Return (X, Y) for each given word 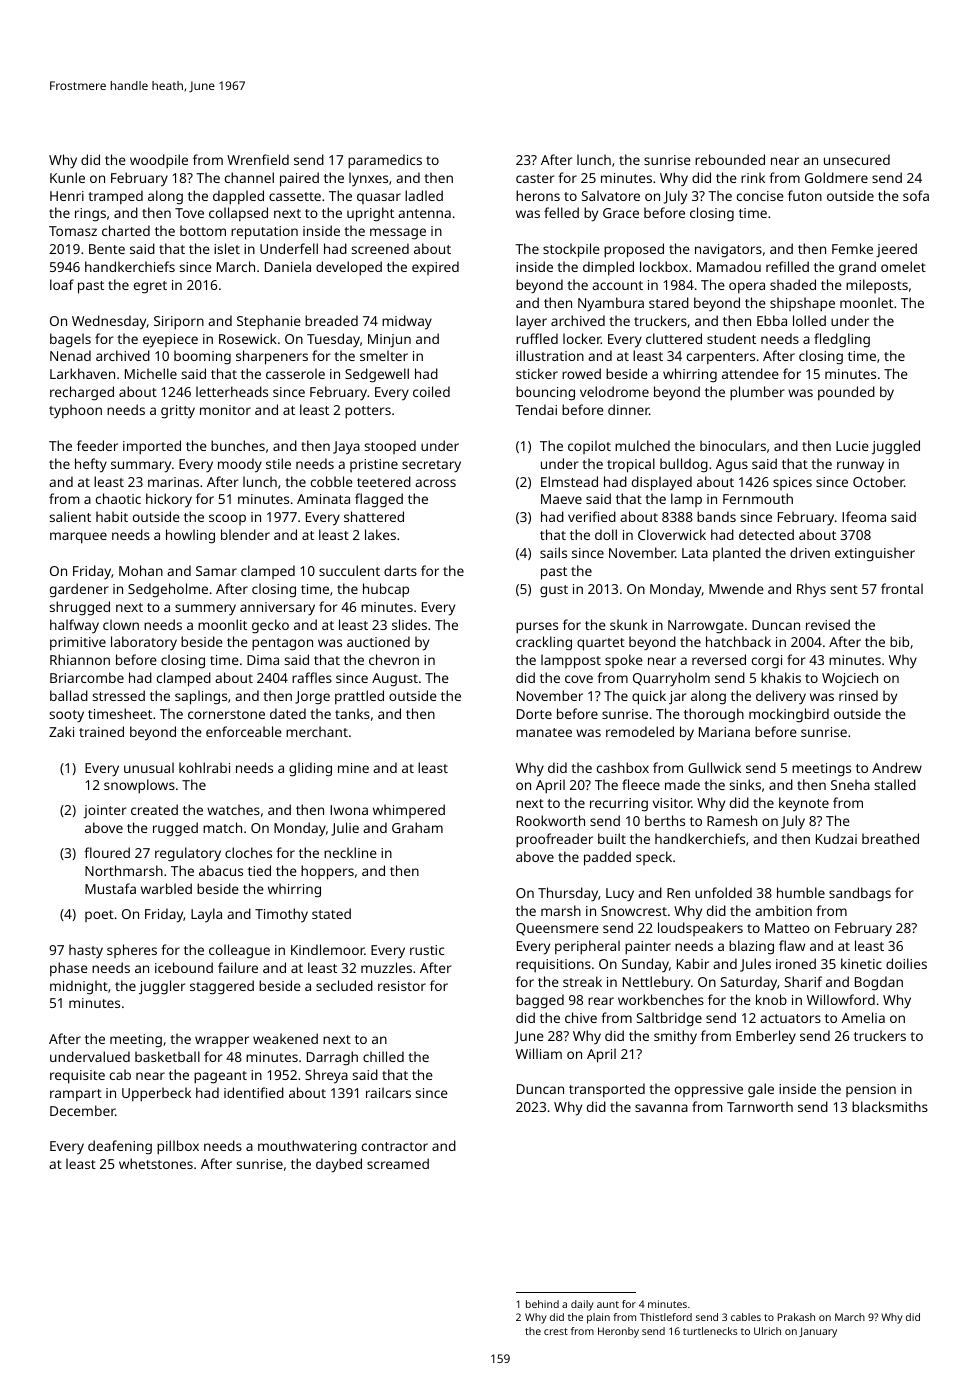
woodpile (159, 161)
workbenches (661, 999)
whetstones (156, 1163)
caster (535, 178)
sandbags (860, 894)
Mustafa (110, 888)
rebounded (730, 159)
